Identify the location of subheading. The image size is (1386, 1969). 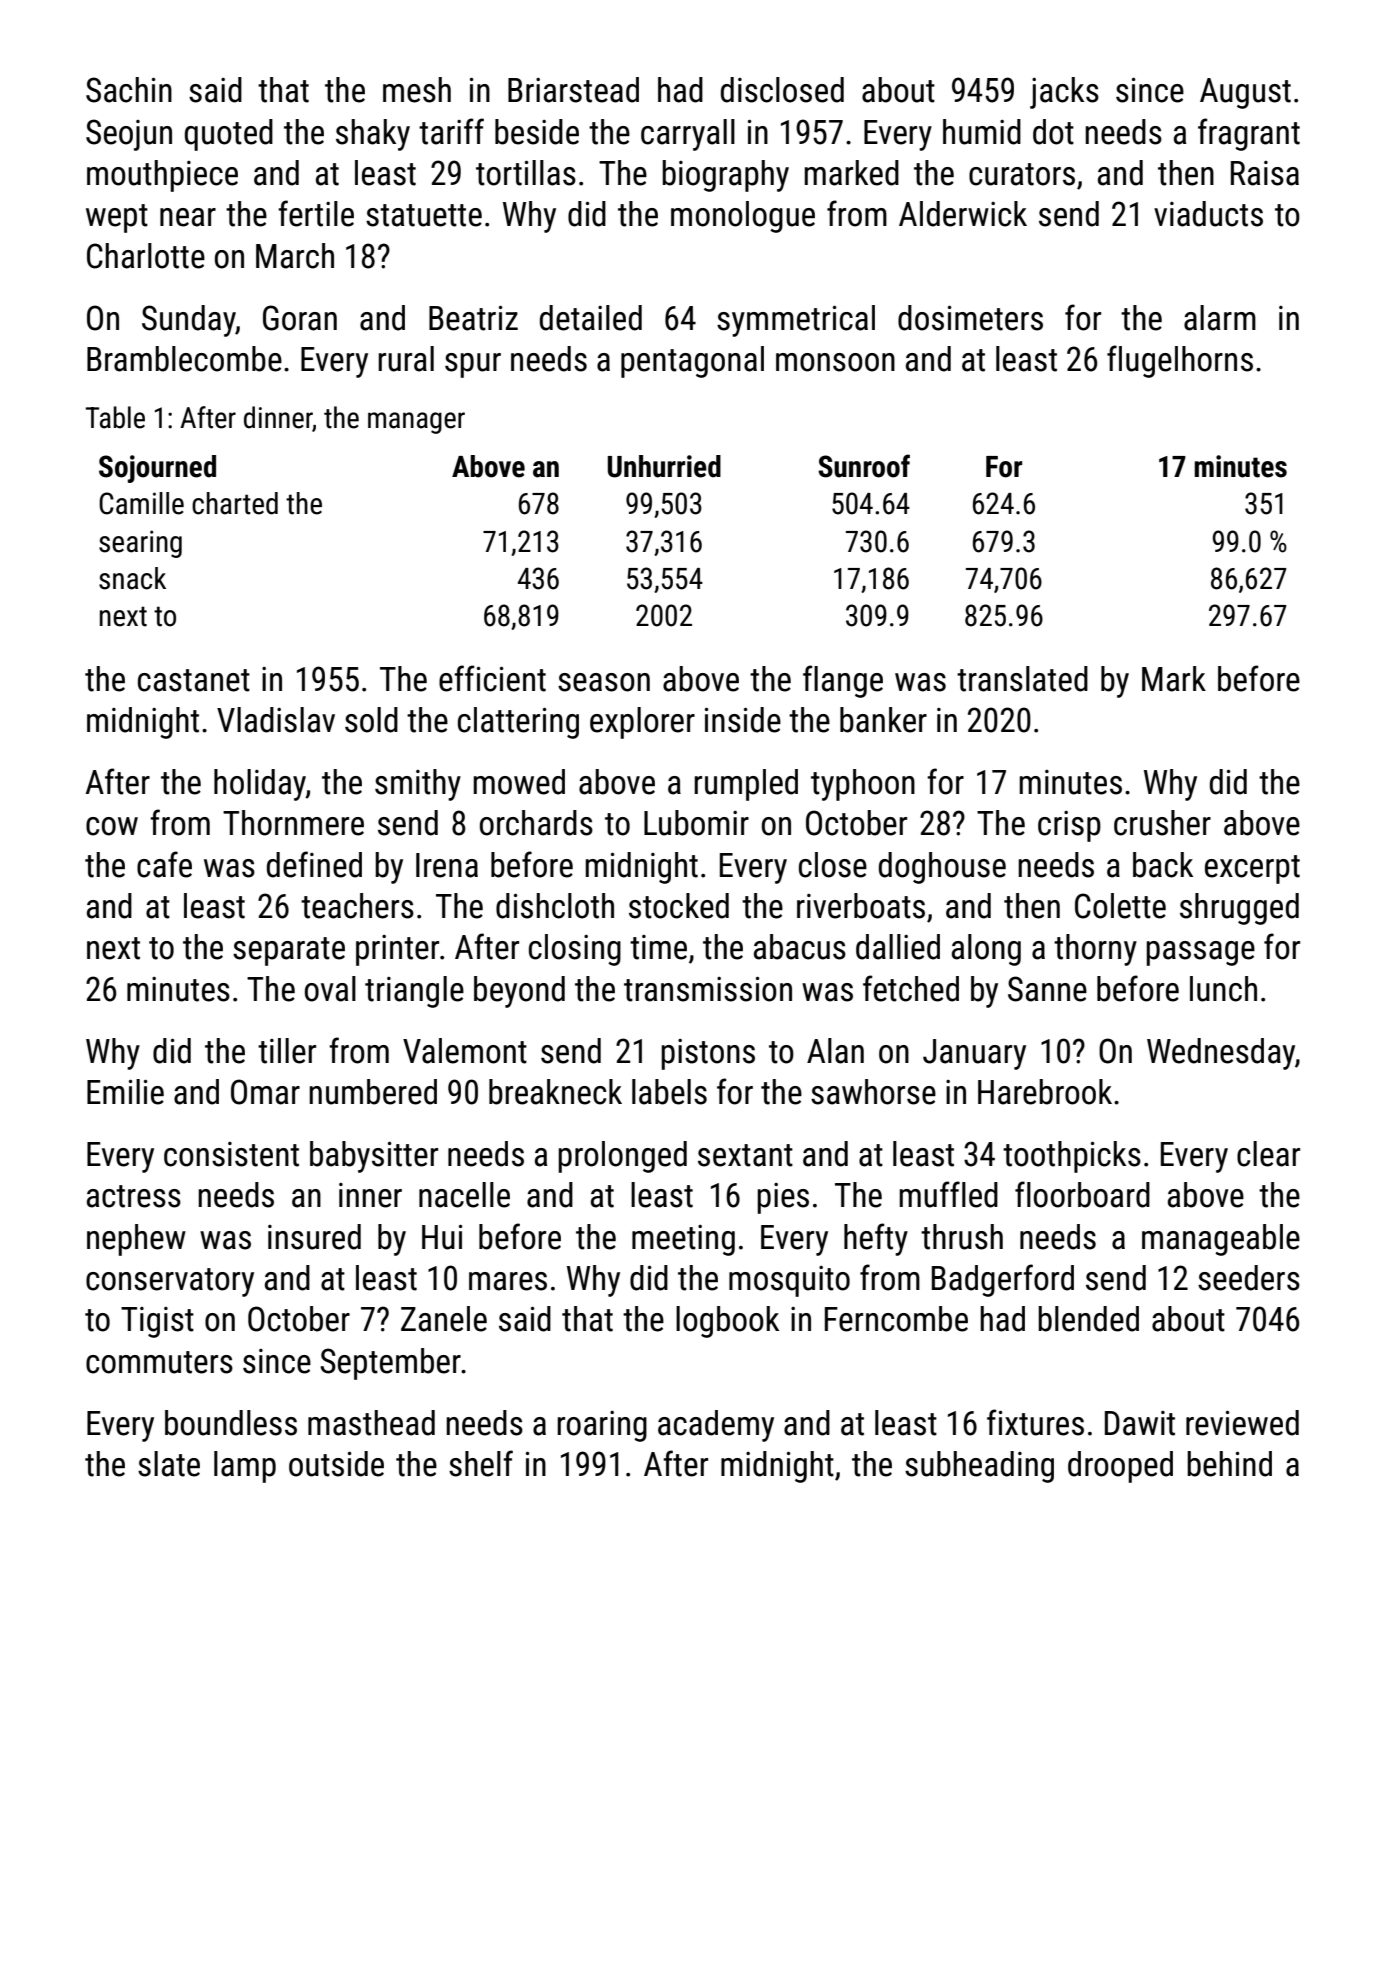
(979, 1467).
